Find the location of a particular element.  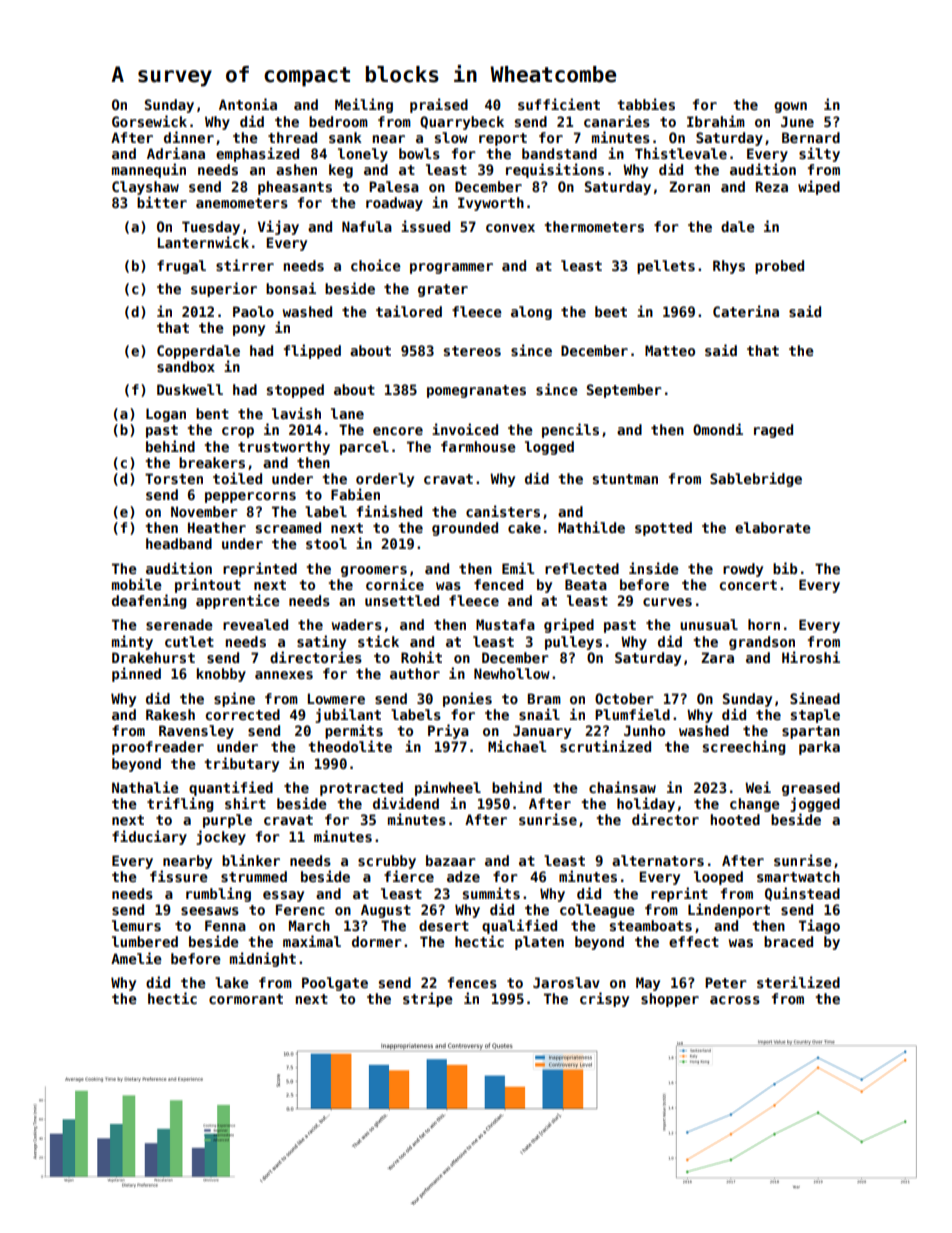

orderly is located at coordinates (385, 480).
